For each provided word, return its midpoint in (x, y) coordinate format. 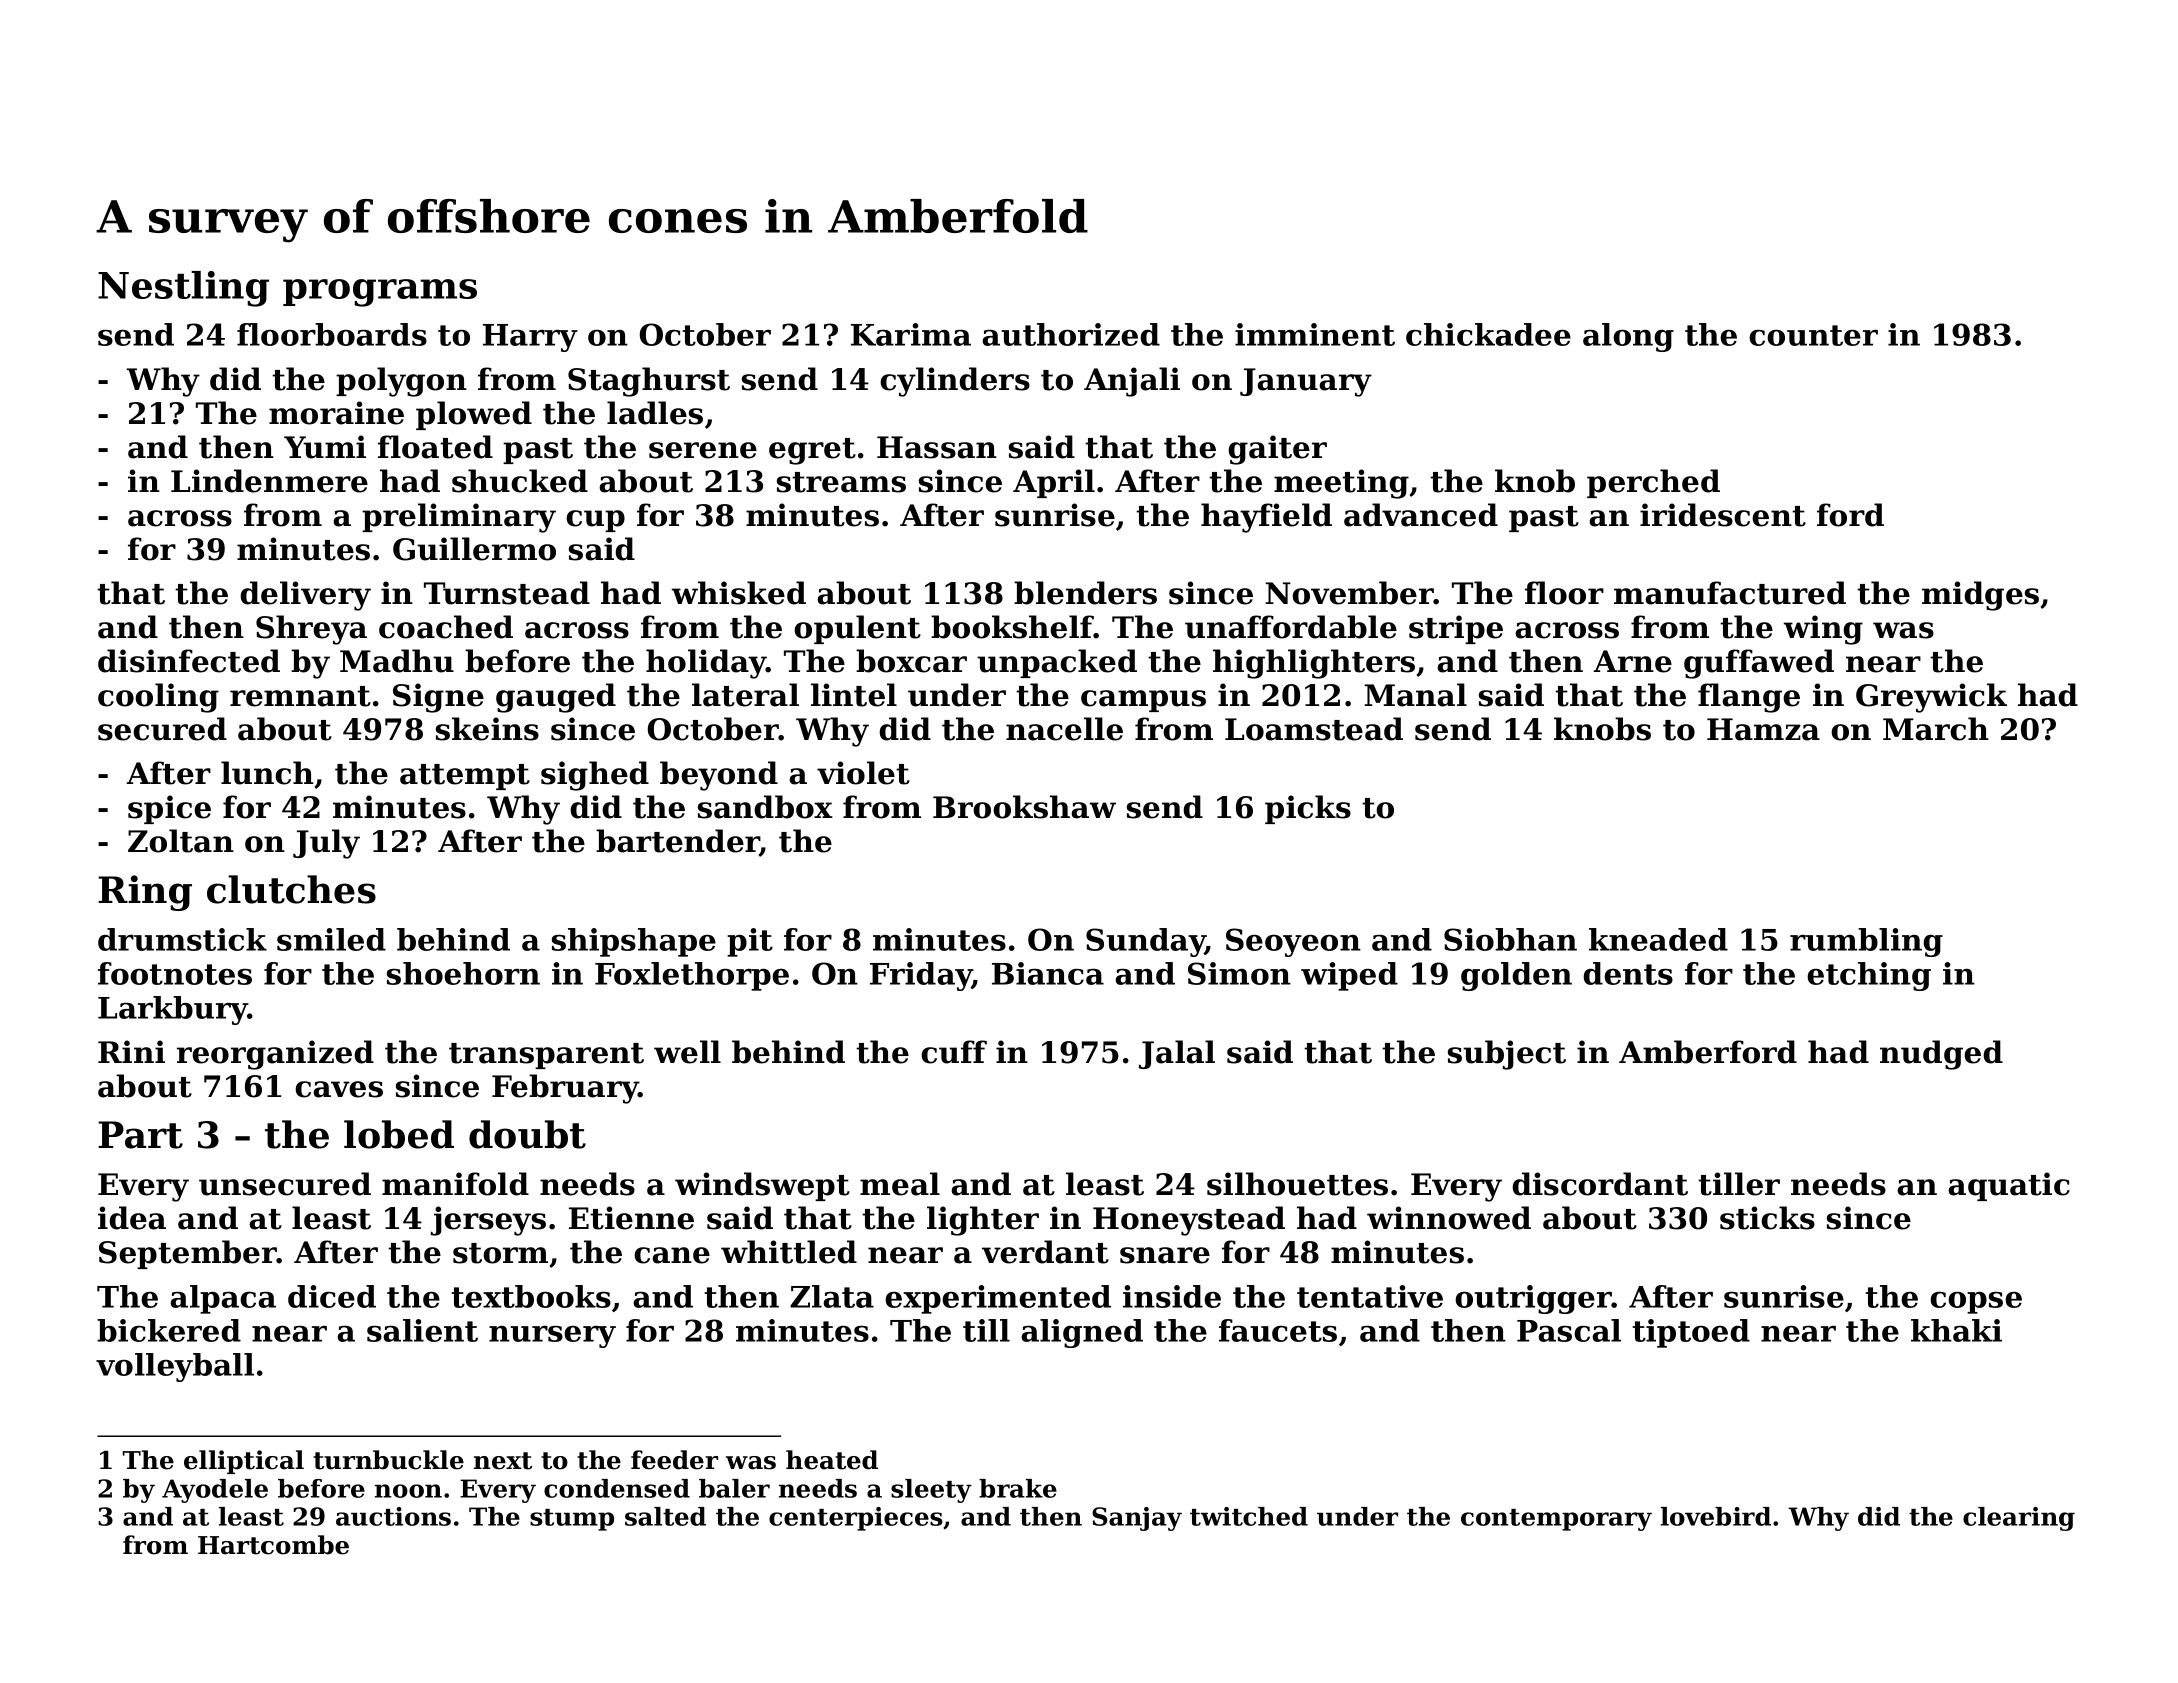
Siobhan (1510, 939)
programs (380, 293)
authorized (1071, 334)
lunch (267, 773)
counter (1813, 335)
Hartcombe (273, 1545)
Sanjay (1137, 1519)
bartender (678, 842)
